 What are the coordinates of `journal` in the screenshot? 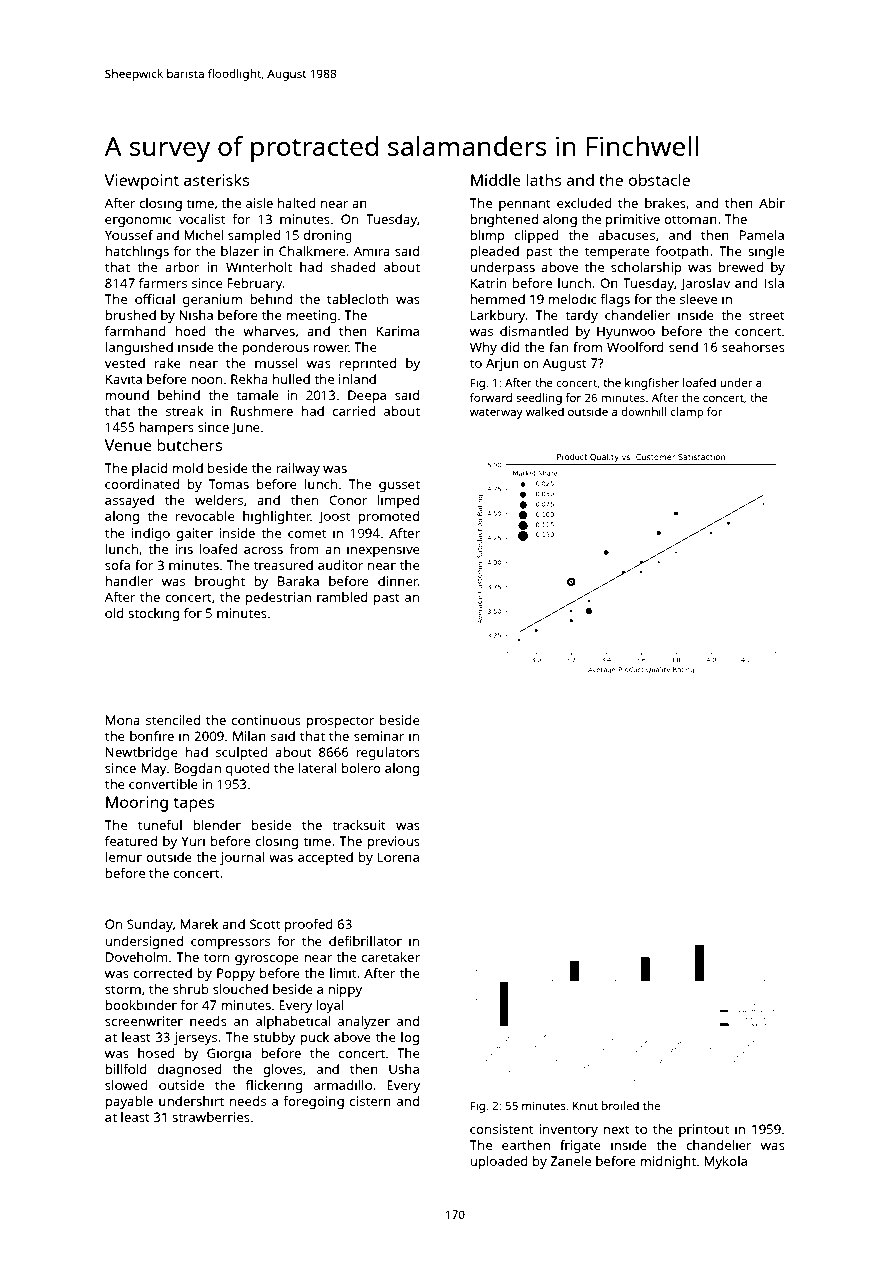 It's located at (242, 858).
